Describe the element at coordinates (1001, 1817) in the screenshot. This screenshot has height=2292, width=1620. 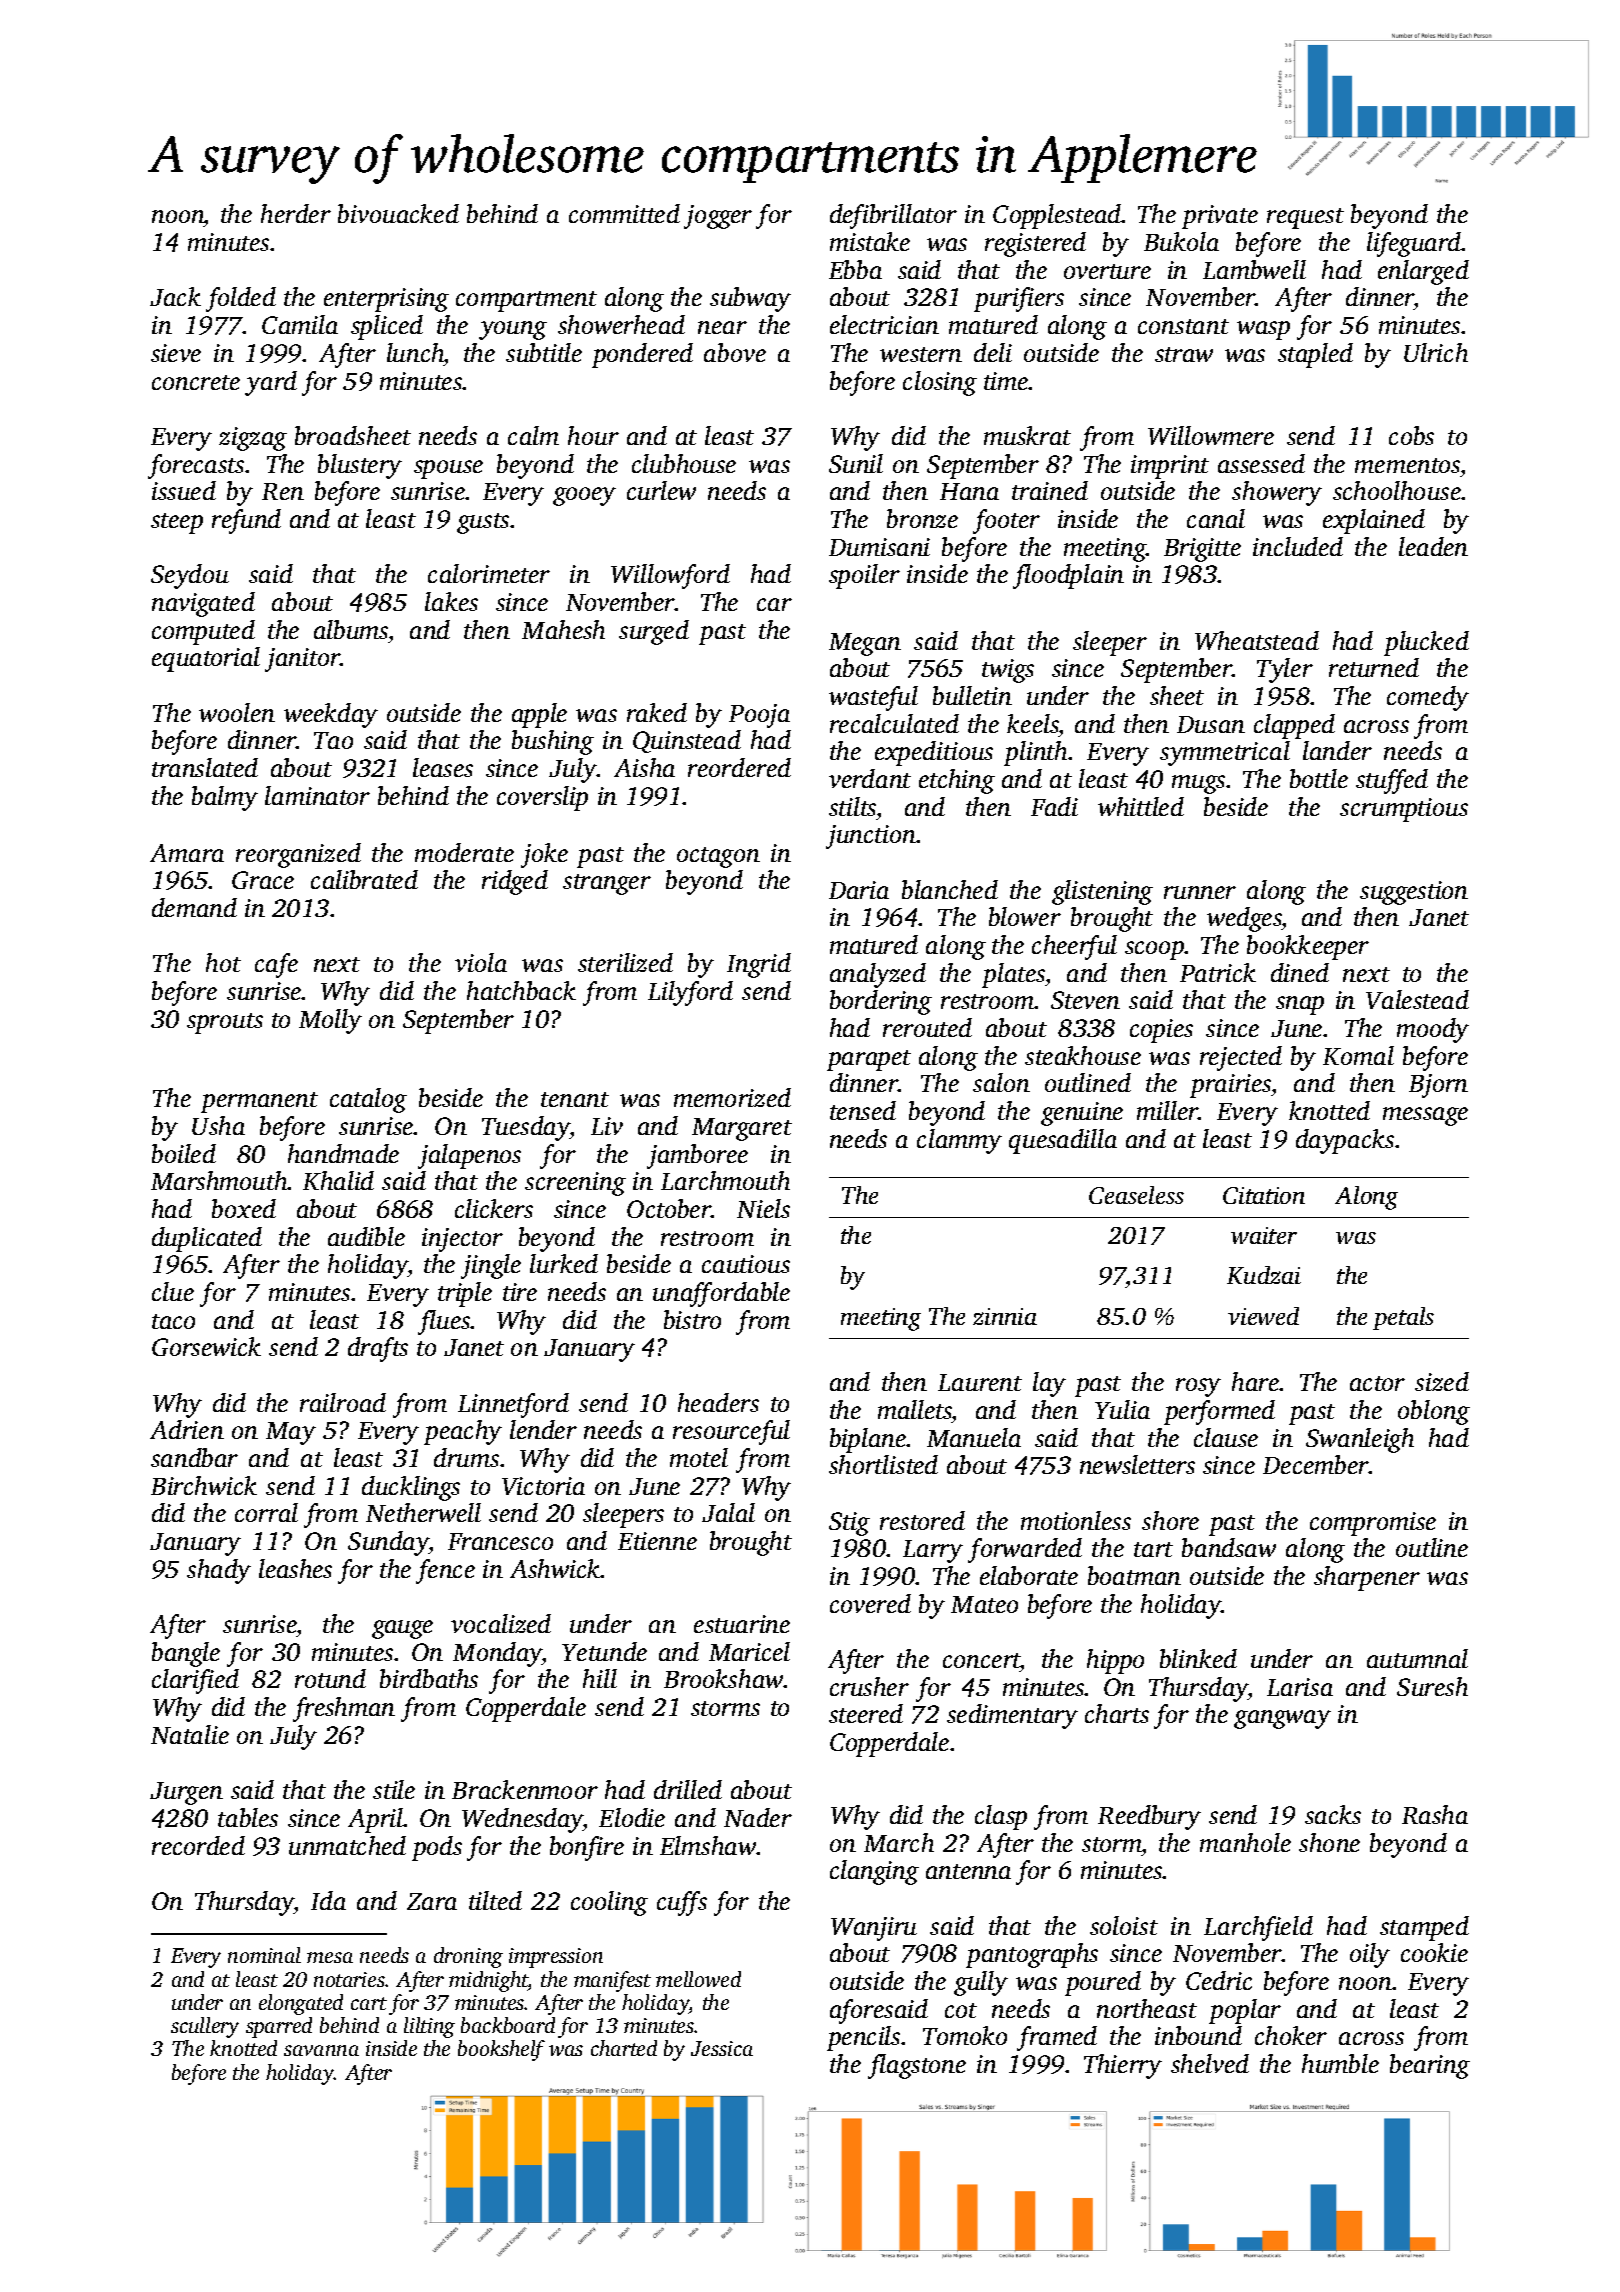
I see `clasp` at that location.
